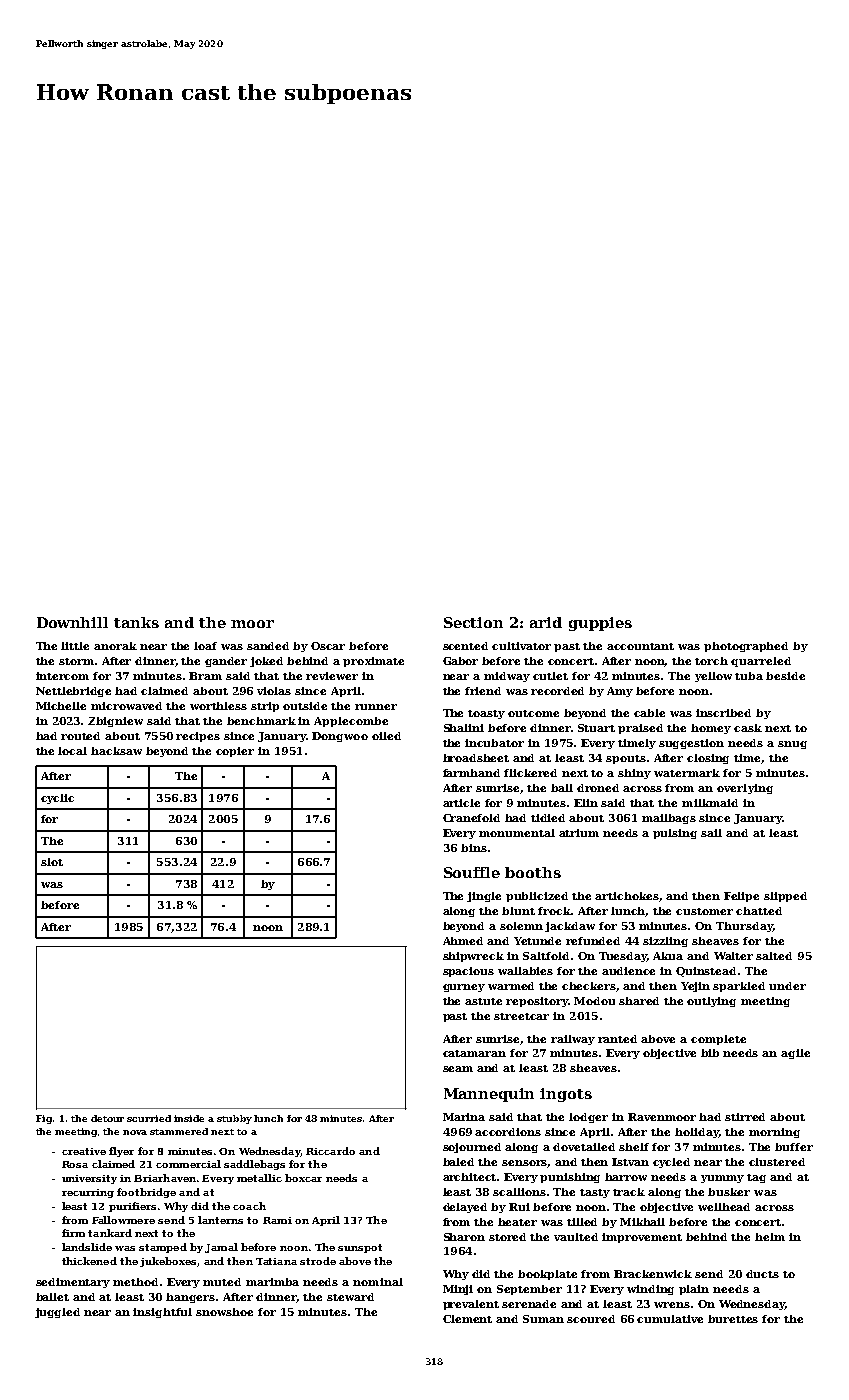 This page has height=1400, width=849. What do you see at coordinates (205, 646) in the page?
I see `loaf` at bounding box center [205, 646].
